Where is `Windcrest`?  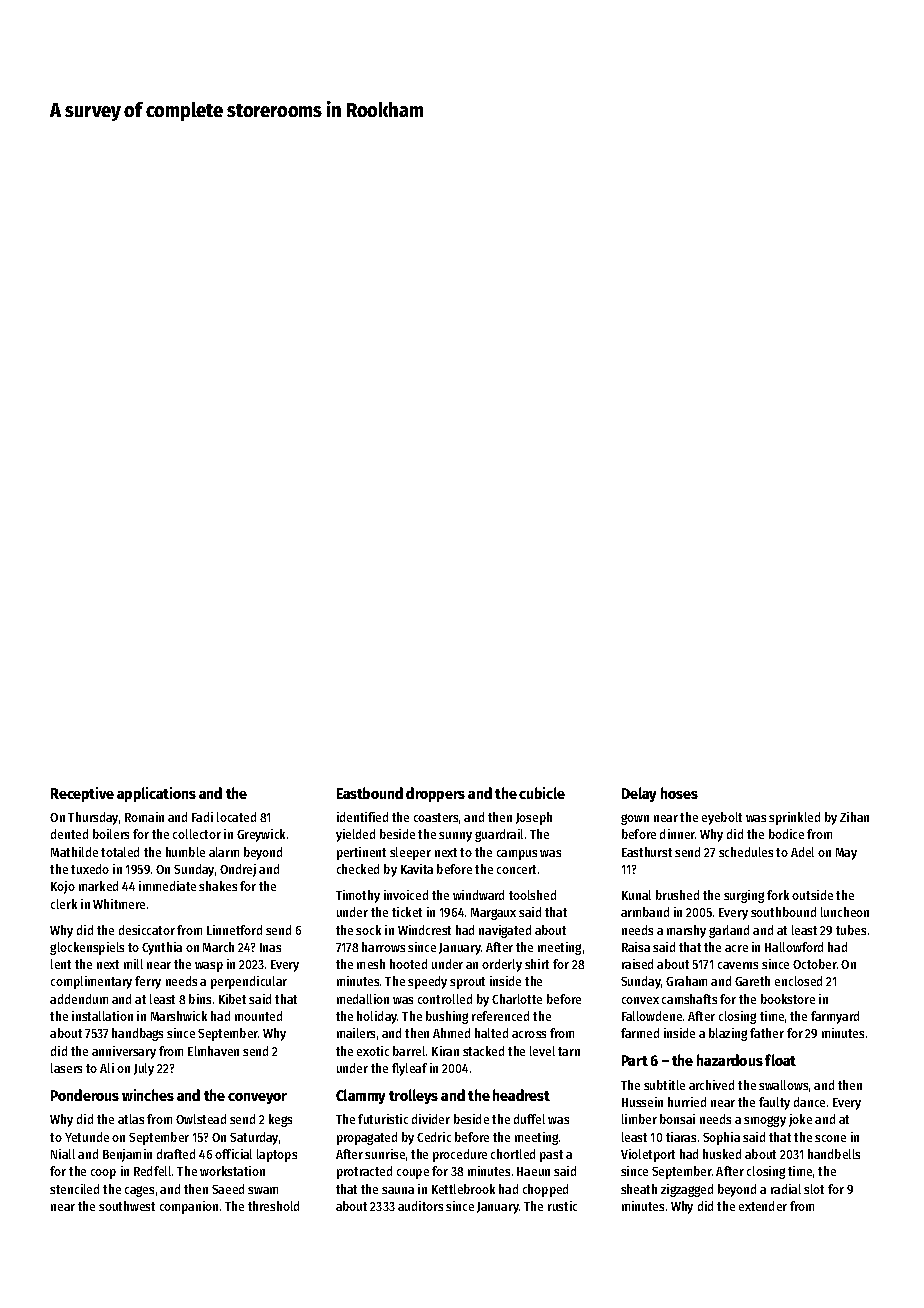
Windcrest is located at coordinates (424, 930).
